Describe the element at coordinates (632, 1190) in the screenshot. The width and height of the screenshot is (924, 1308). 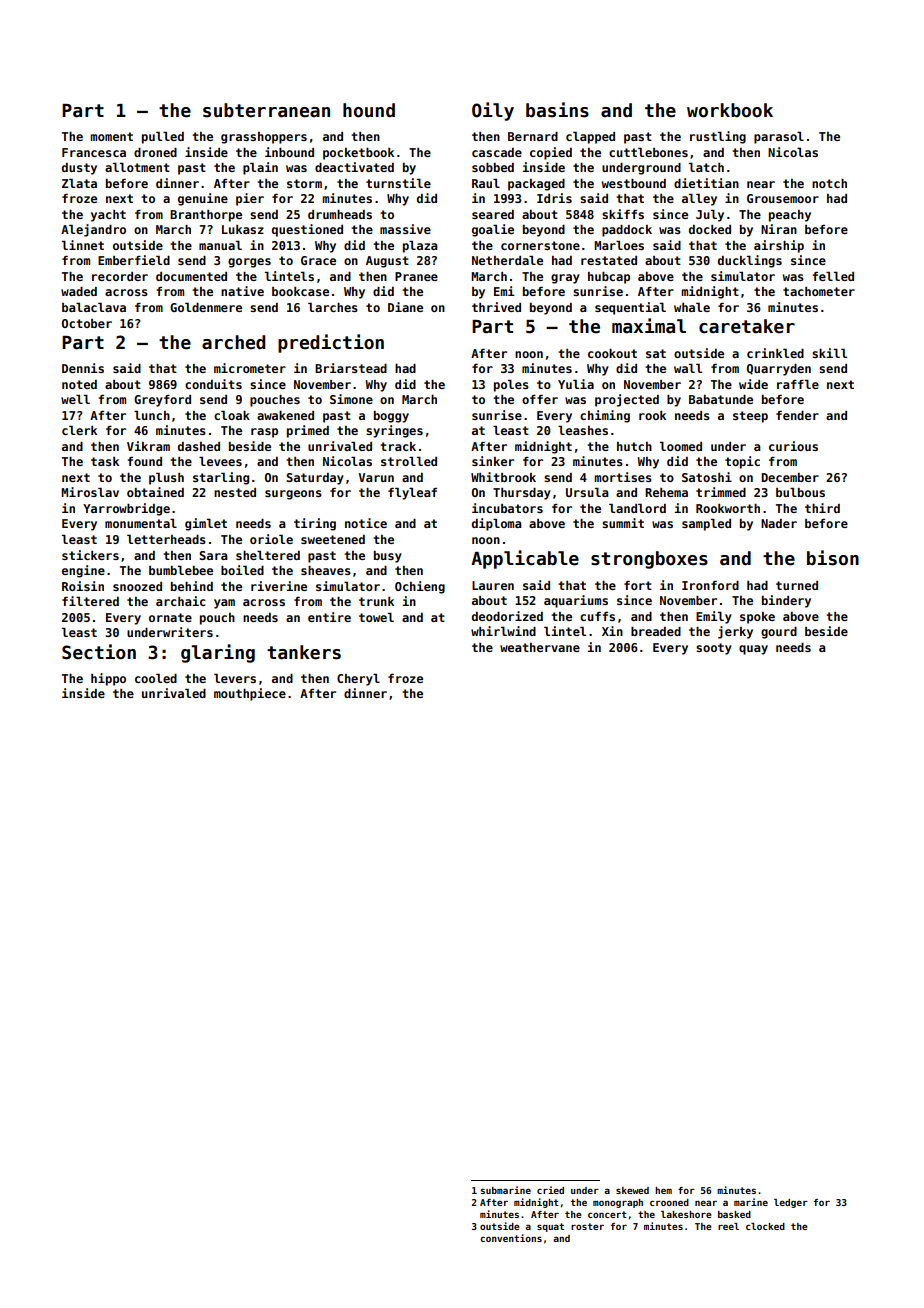
I see `skewed` at that location.
